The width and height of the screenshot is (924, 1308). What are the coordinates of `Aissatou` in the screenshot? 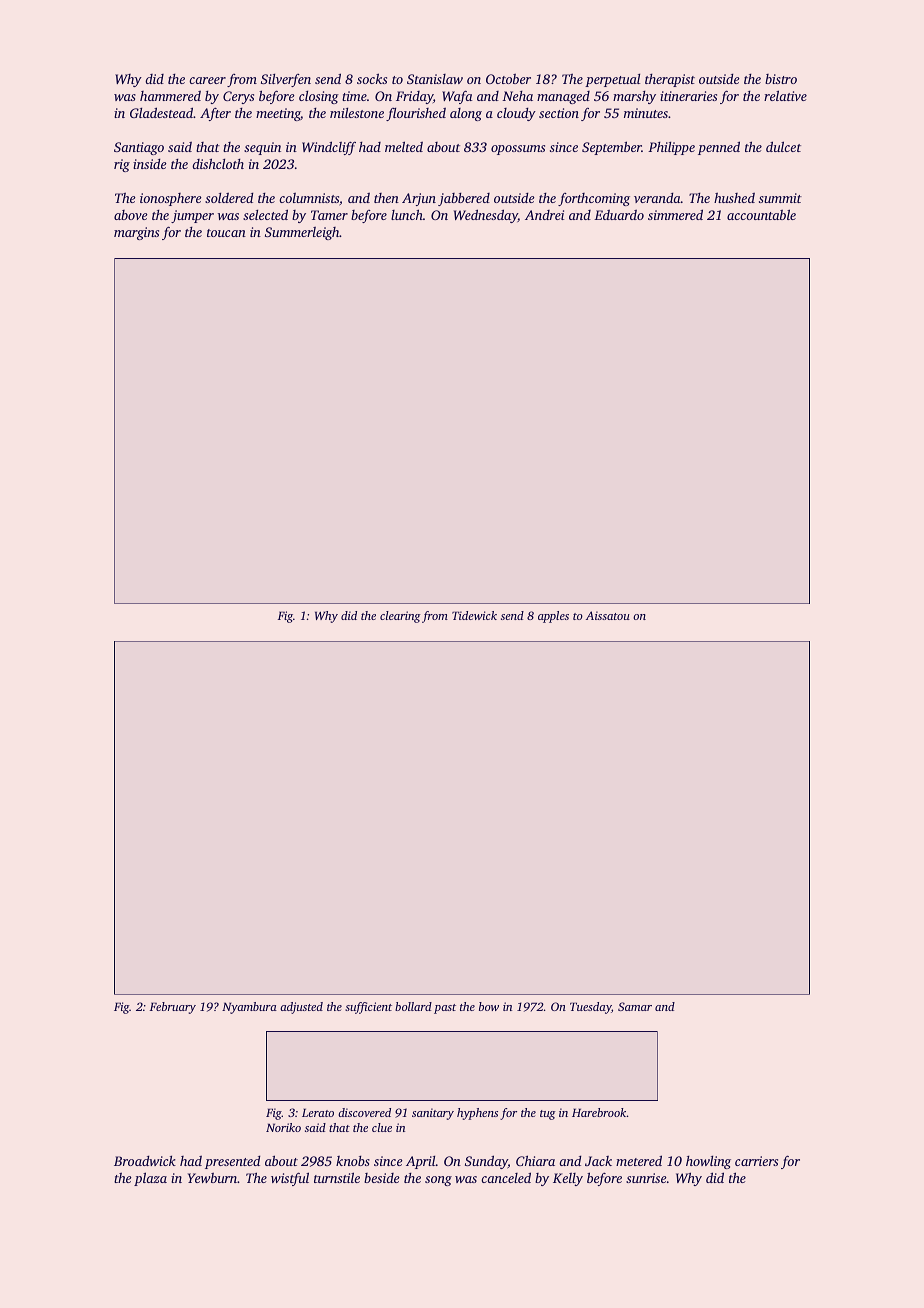 It's located at (608, 615).
